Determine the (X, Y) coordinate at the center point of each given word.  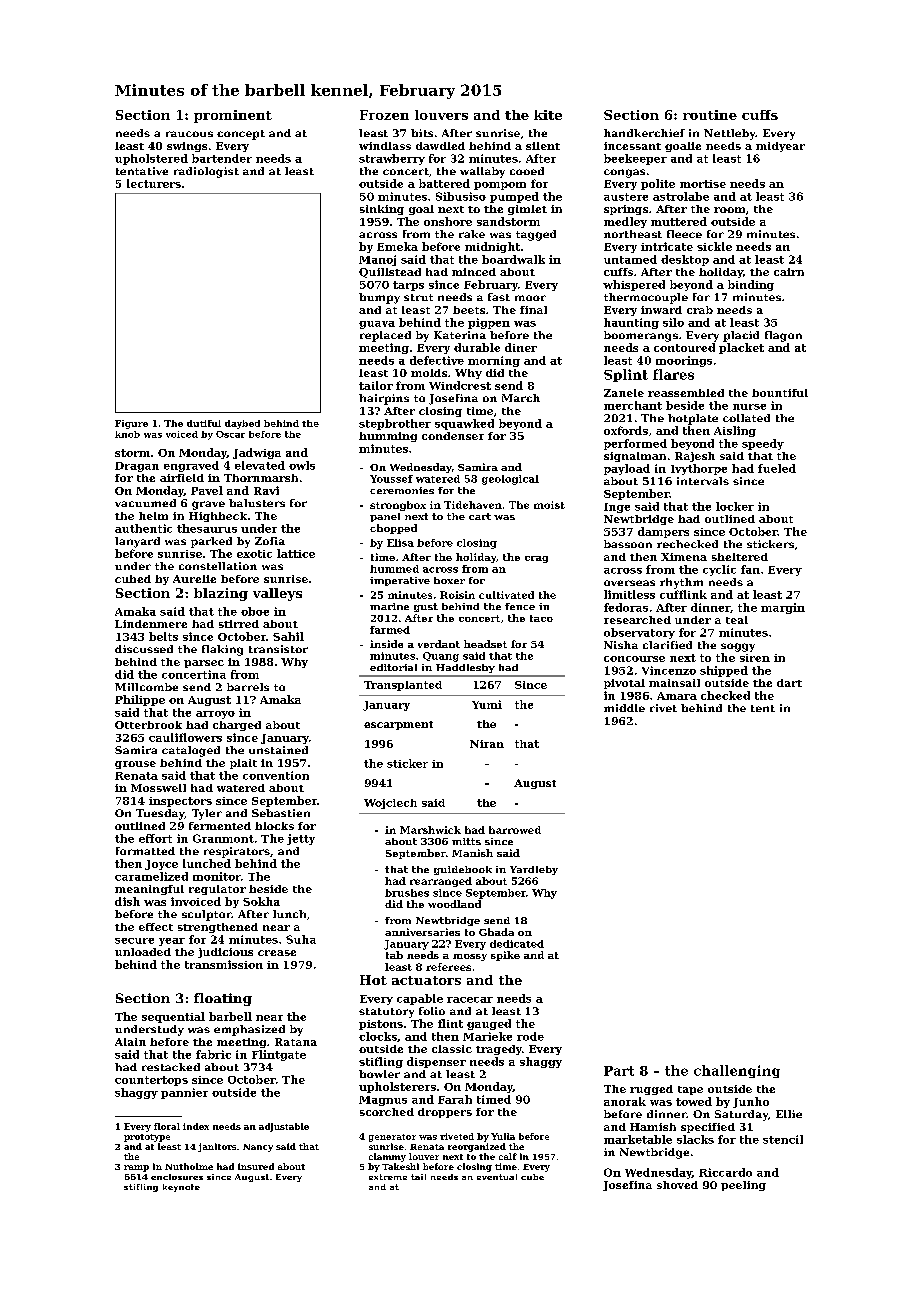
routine (710, 115)
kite (548, 115)
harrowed (515, 830)
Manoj (377, 260)
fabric (213, 1054)
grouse (135, 765)
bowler (379, 1074)
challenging (737, 1071)
